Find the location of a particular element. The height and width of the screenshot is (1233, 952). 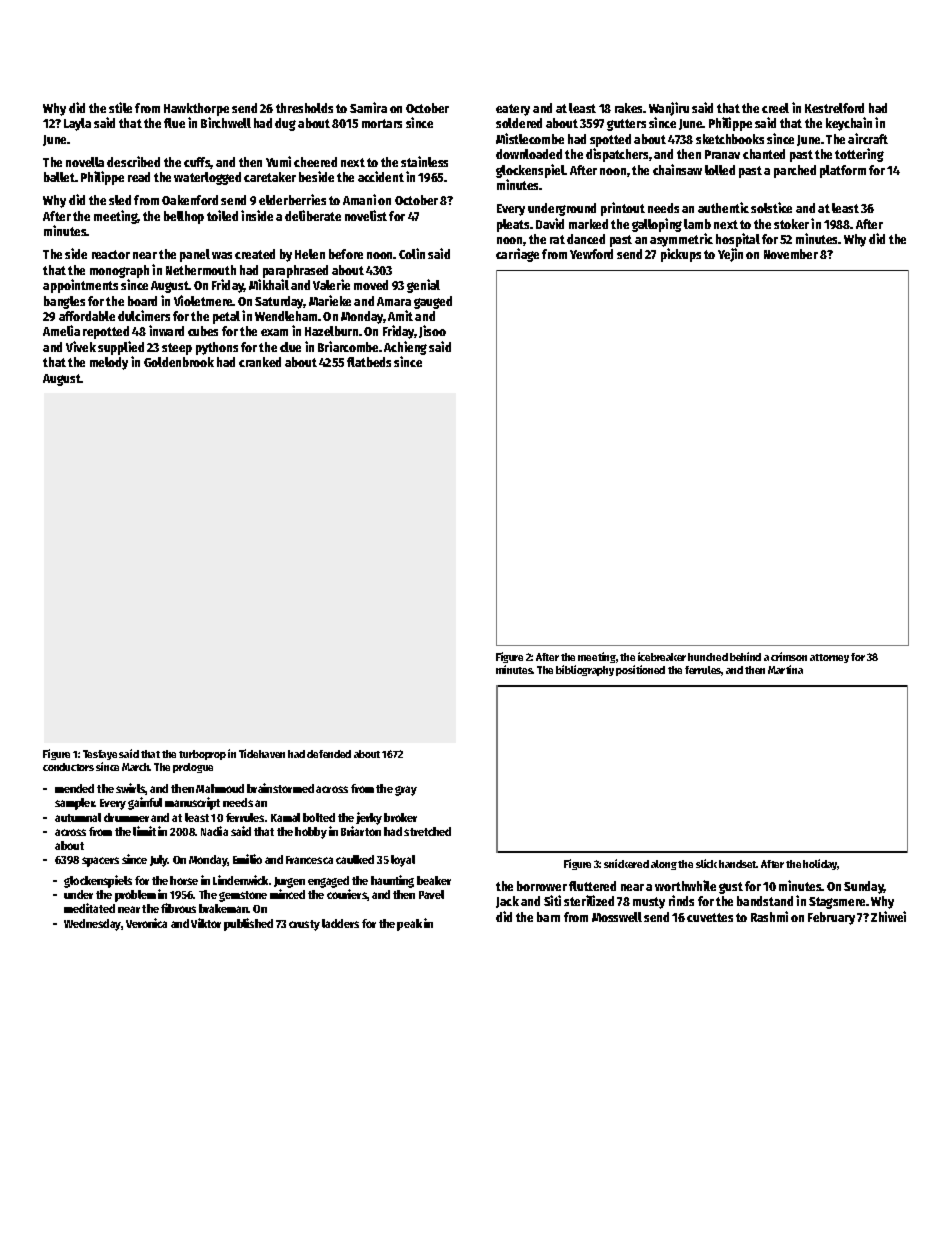

November is located at coordinates (791, 254).
